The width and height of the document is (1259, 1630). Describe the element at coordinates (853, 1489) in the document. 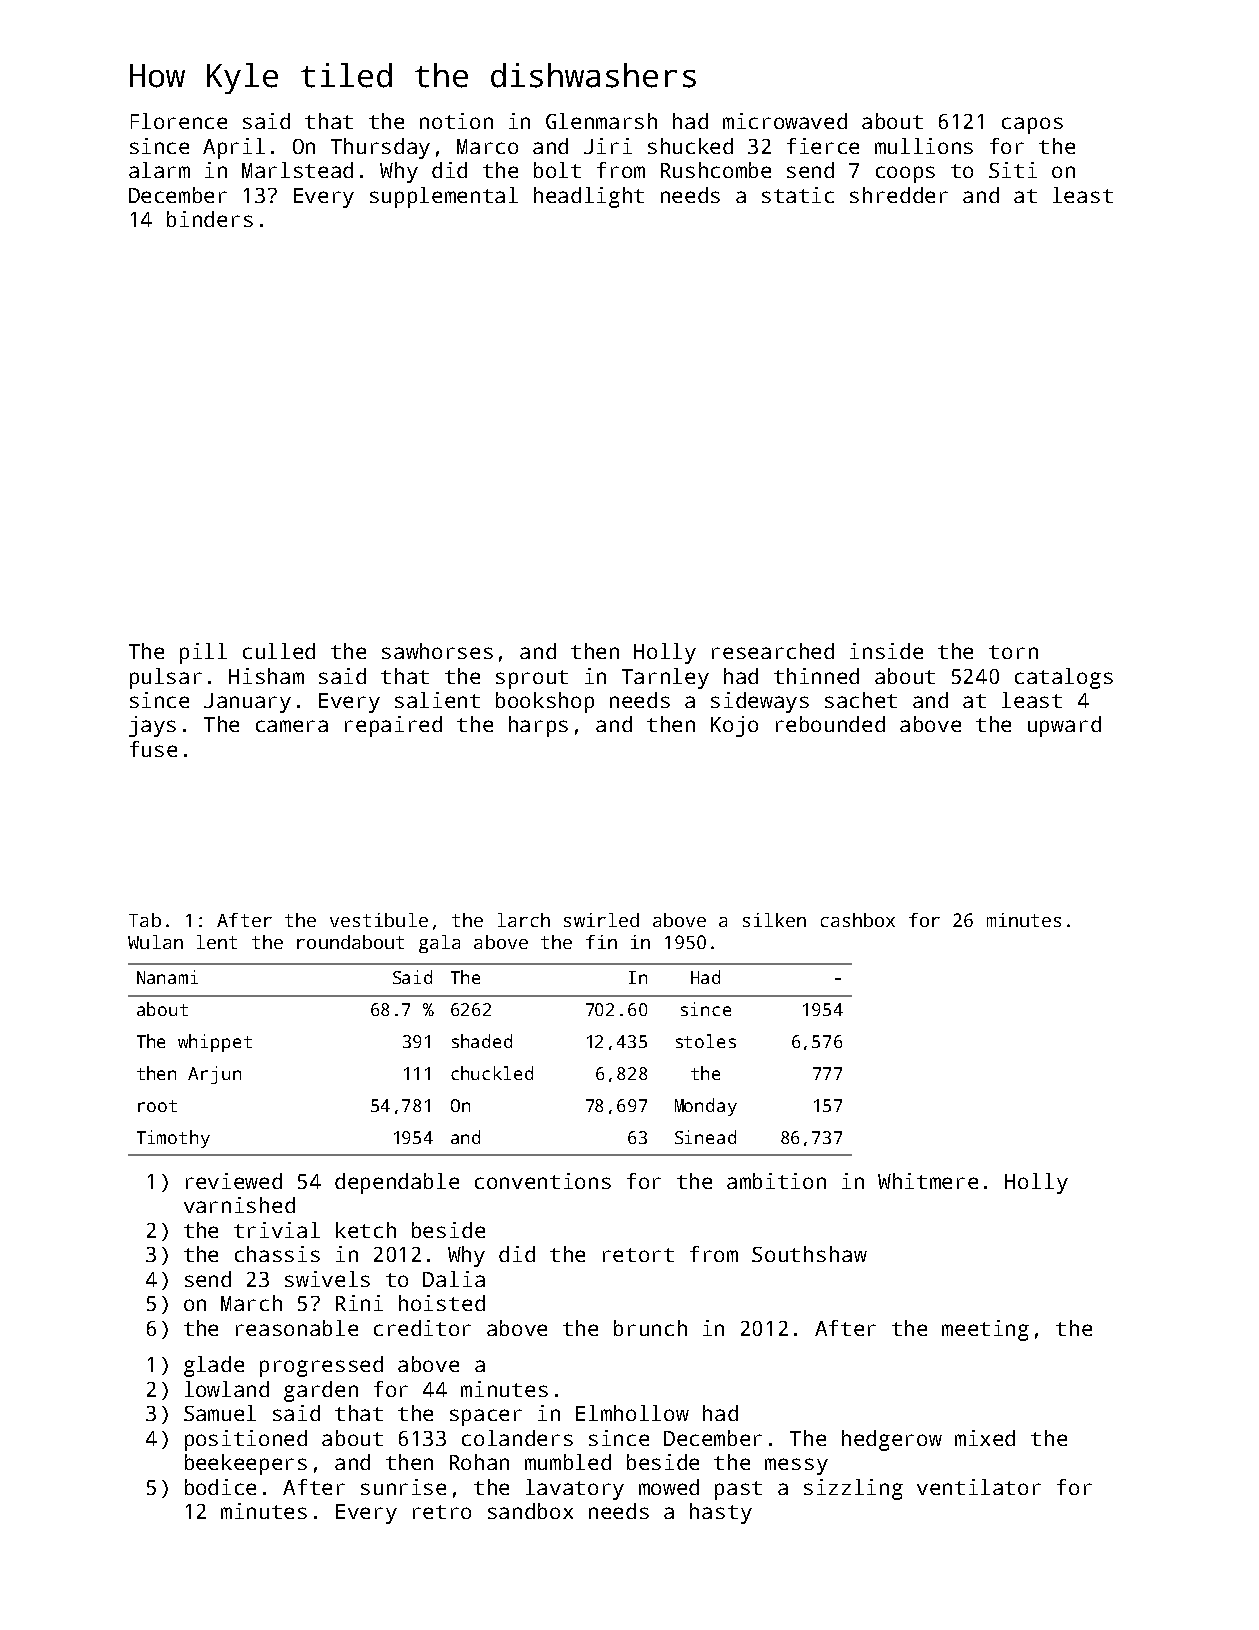

I see `sizzling` at that location.
